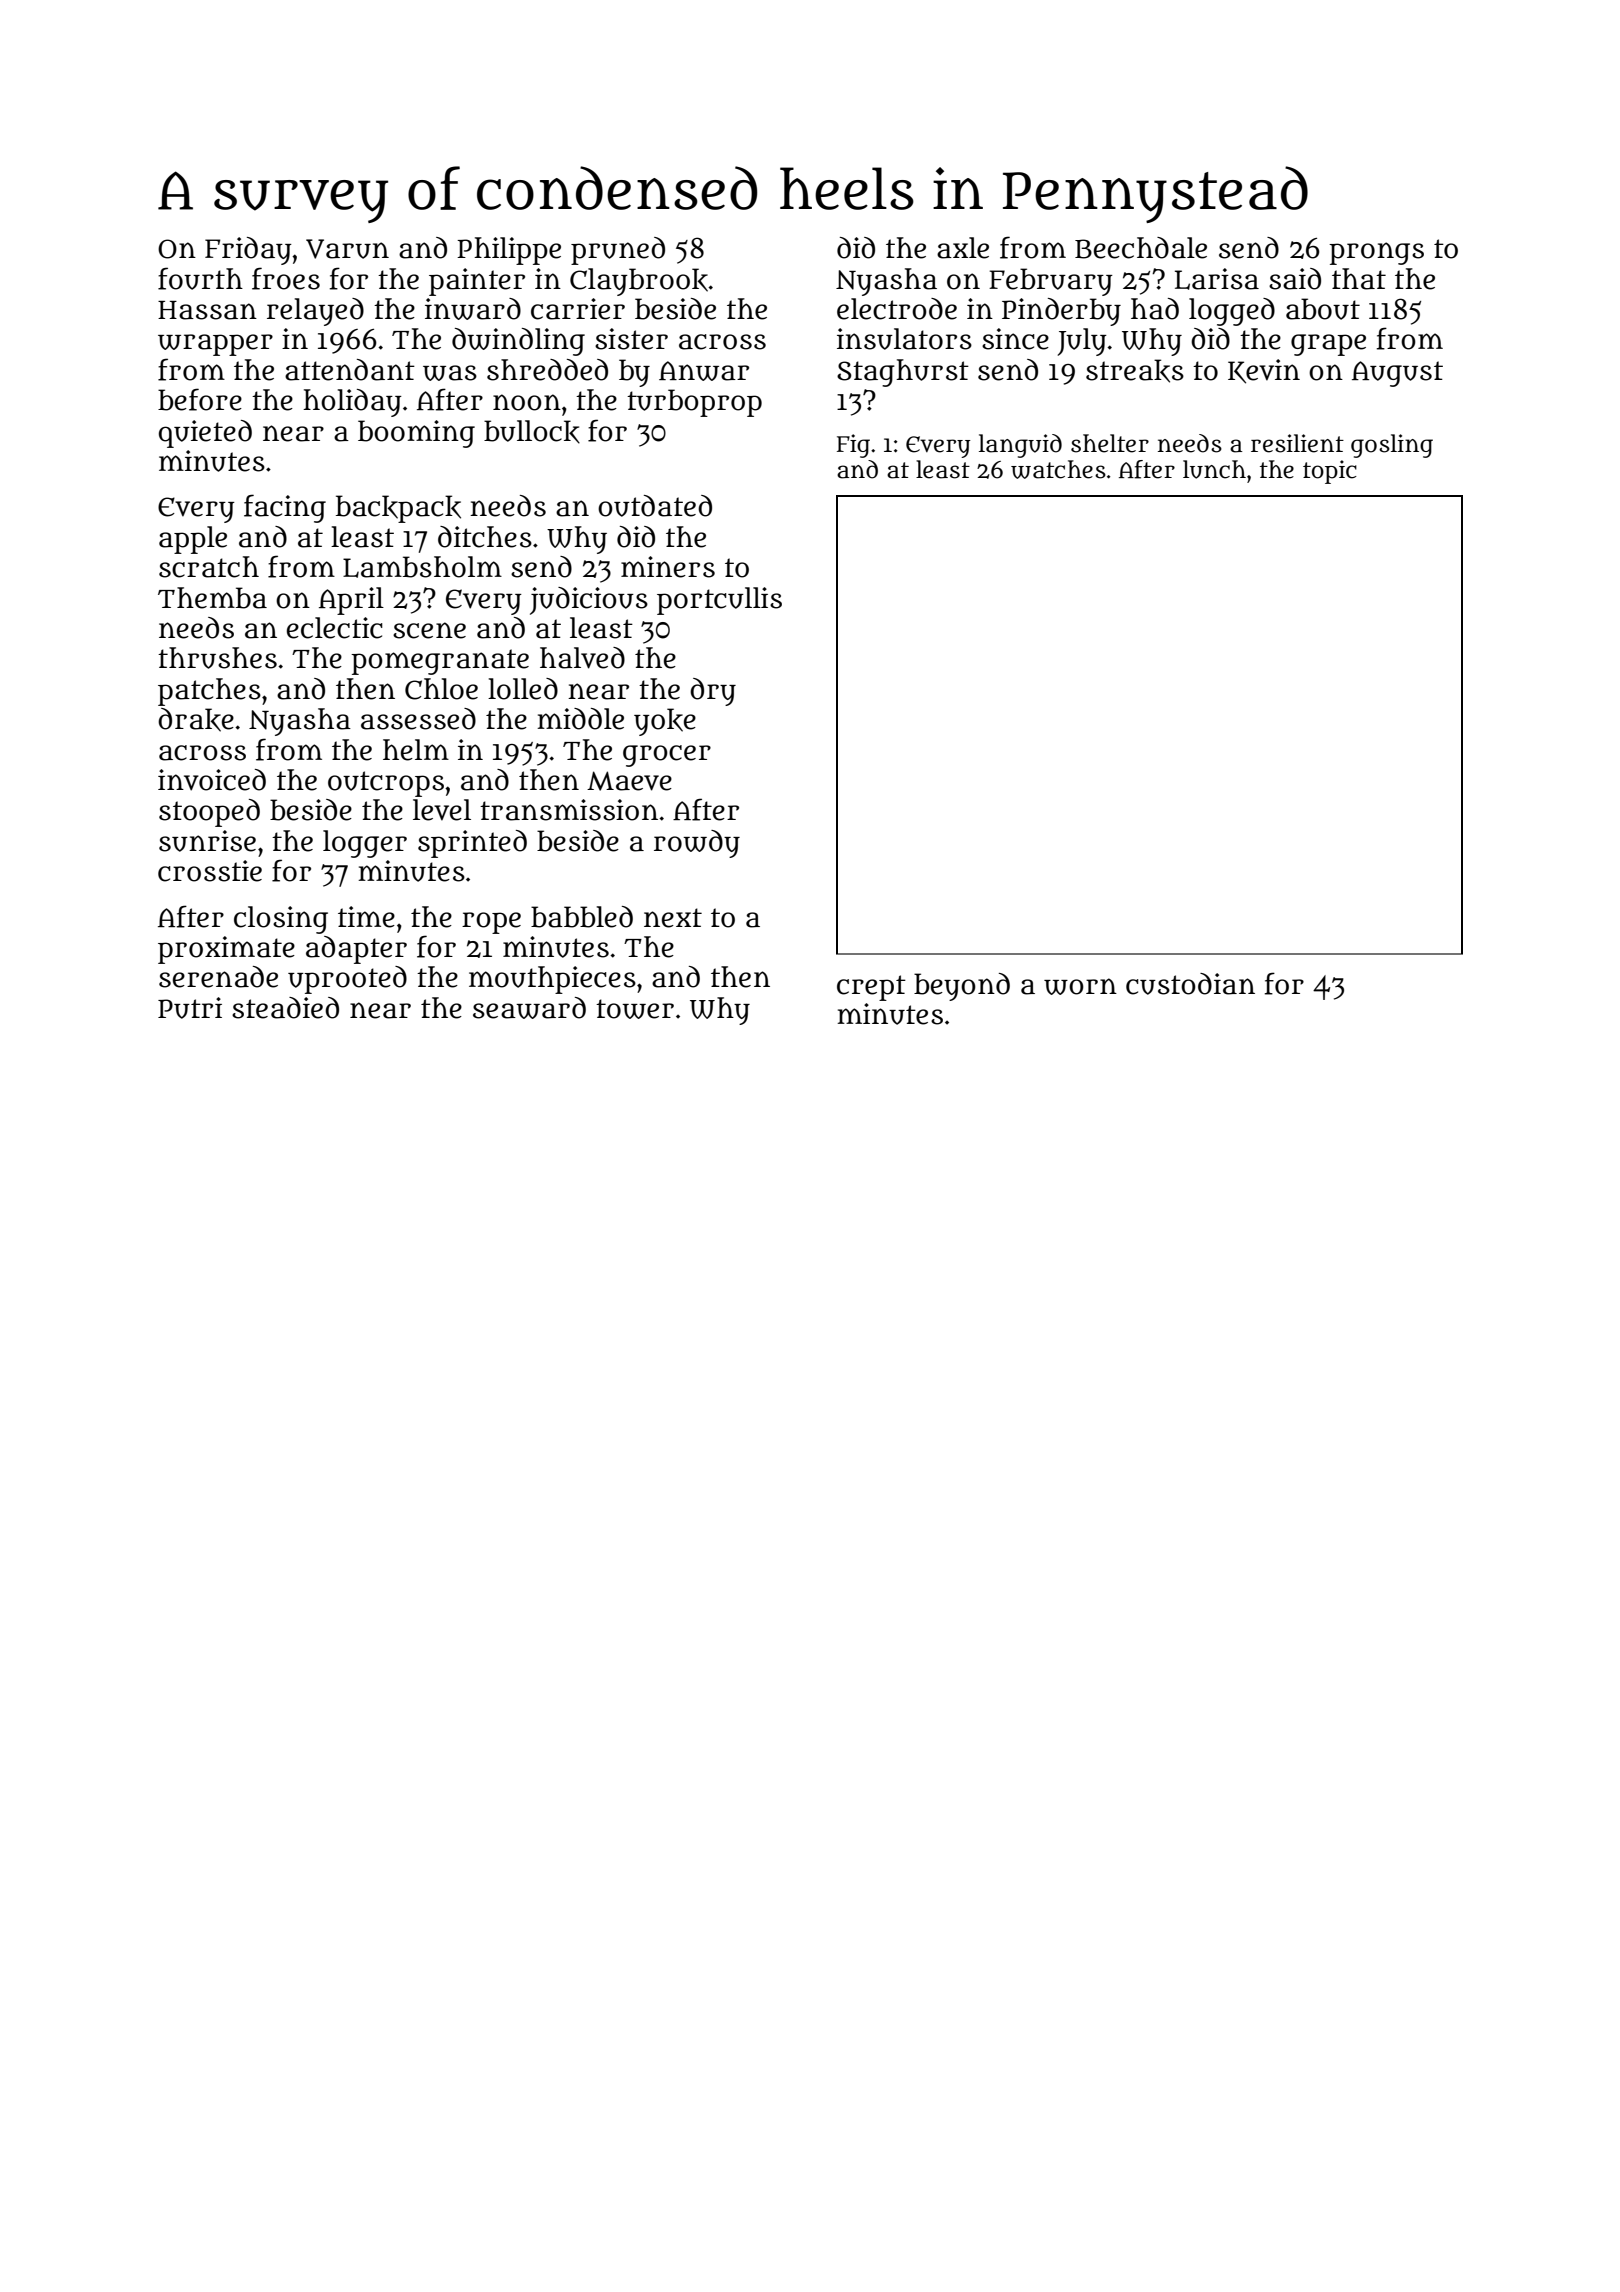 The width and height of the screenshot is (1620, 2292). I want to click on before, so click(200, 399).
